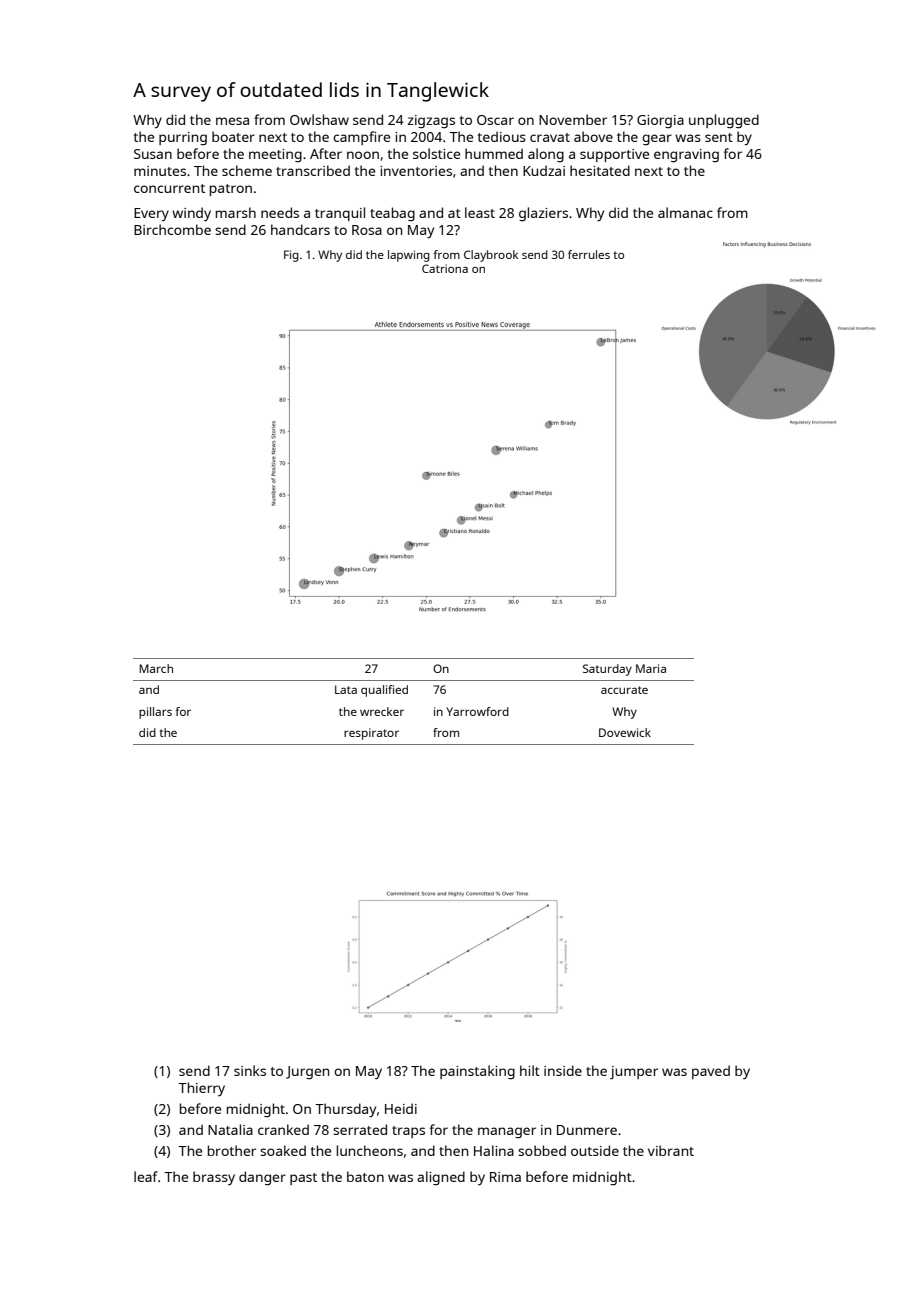  What do you see at coordinates (445, 268) in the screenshot?
I see `Catriona` at bounding box center [445, 268].
